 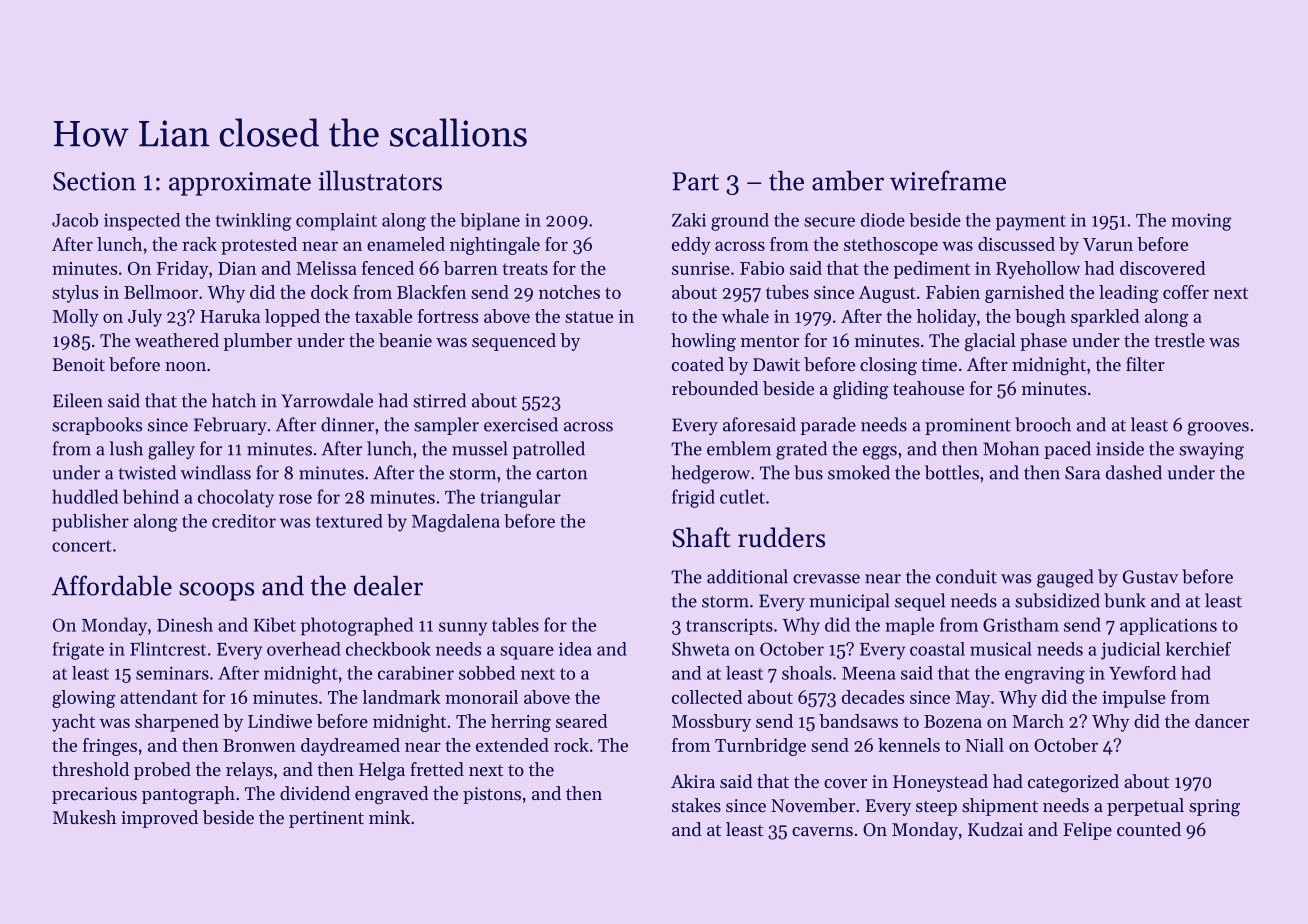 I want to click on Lindiwe, so click(x=280, y=721).
